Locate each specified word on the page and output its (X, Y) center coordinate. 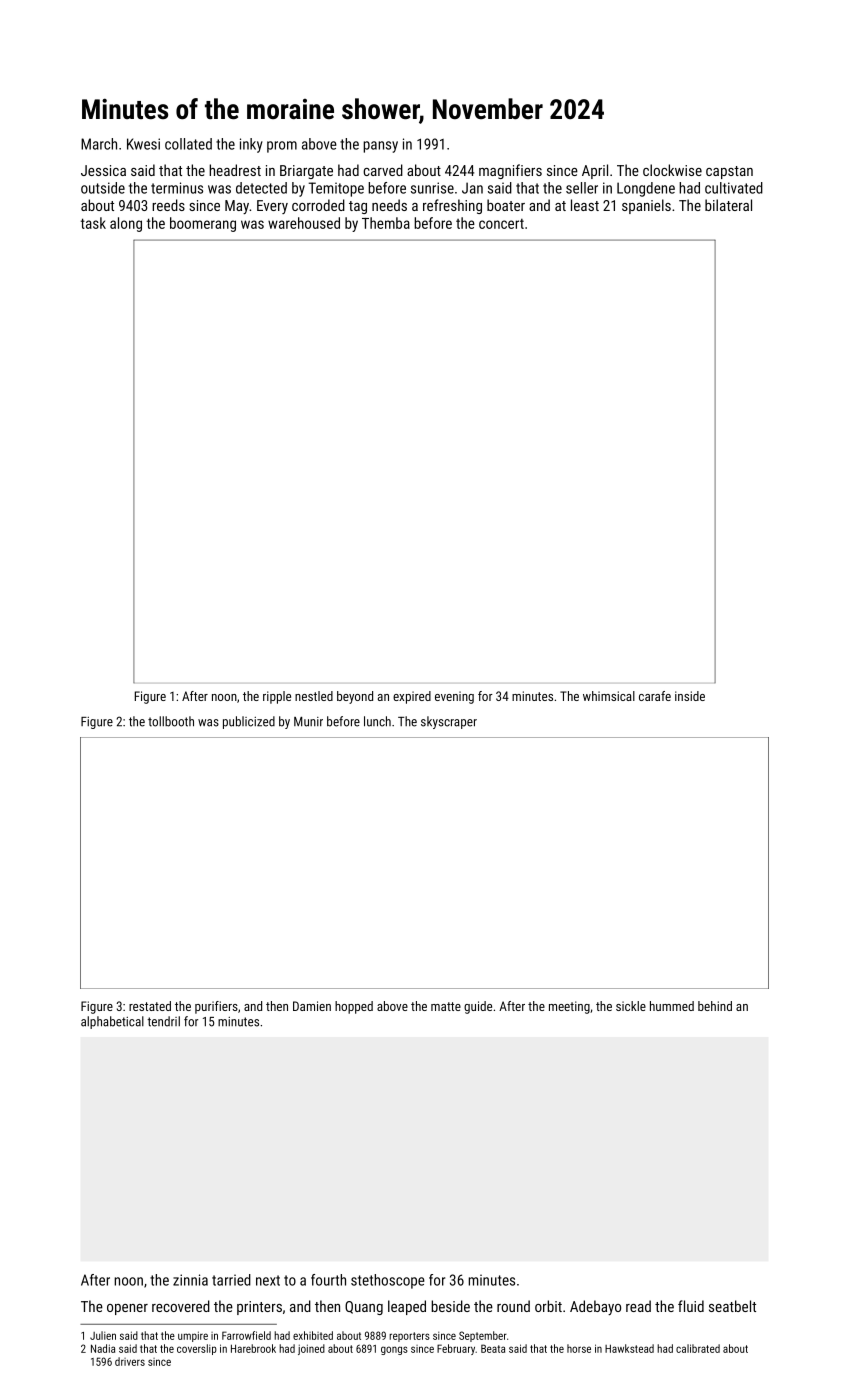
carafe (655, 696)
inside (690, 696)
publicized (249, 722)
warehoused (304, 223)
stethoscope (388, 1281)
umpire (193, 1336)
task (93, 223)
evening (454, 697)
